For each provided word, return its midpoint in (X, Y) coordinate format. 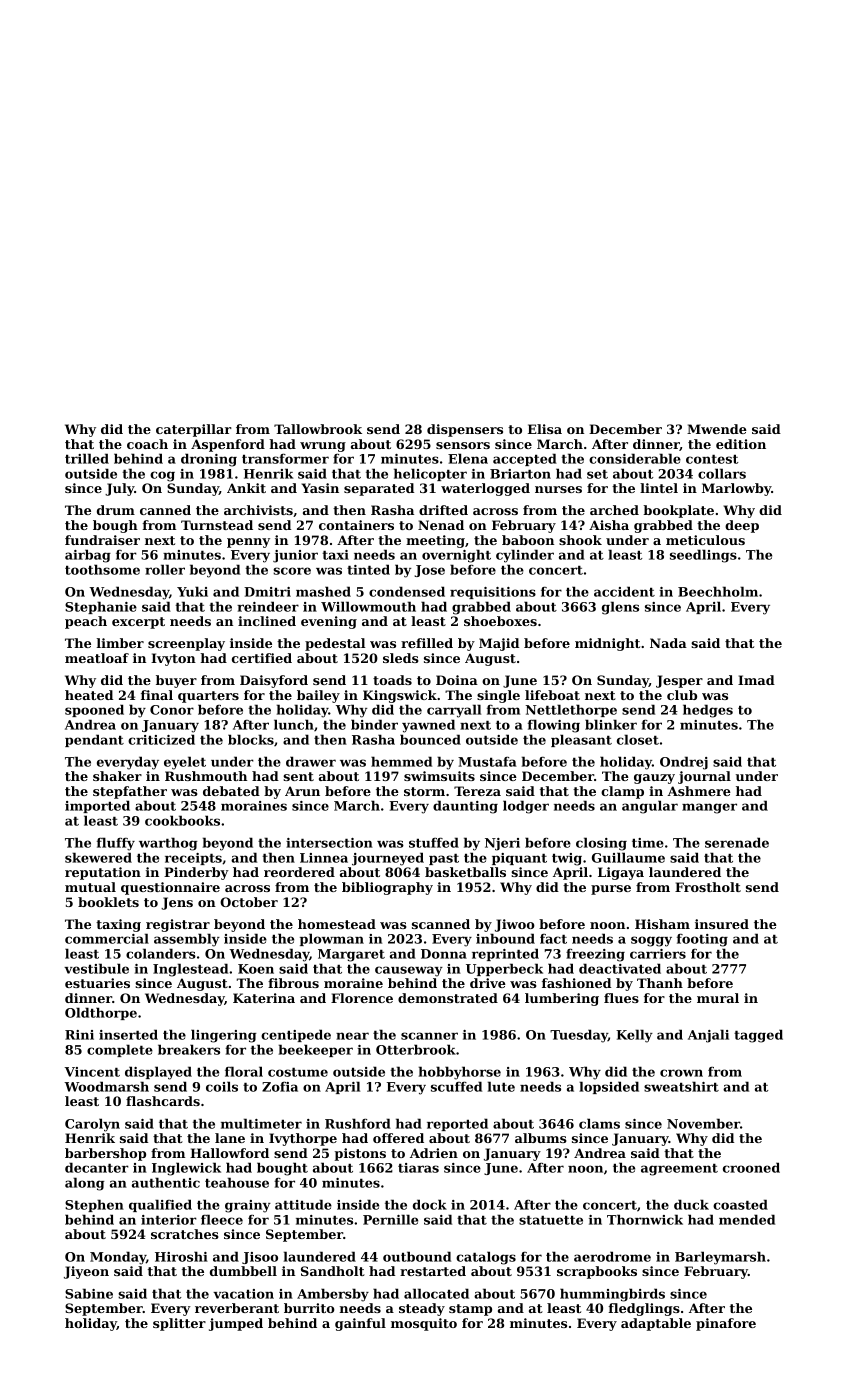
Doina (457, 680)
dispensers (465, 430)
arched (614, 510)
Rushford (358, 1123)
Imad (756, 680)
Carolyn (92, 1125)
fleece (222, 1219)
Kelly (634, 1036)
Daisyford (274, 681)
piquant (519, 859)
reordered (299, 872)
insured (722, 924)
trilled (87, 458)
